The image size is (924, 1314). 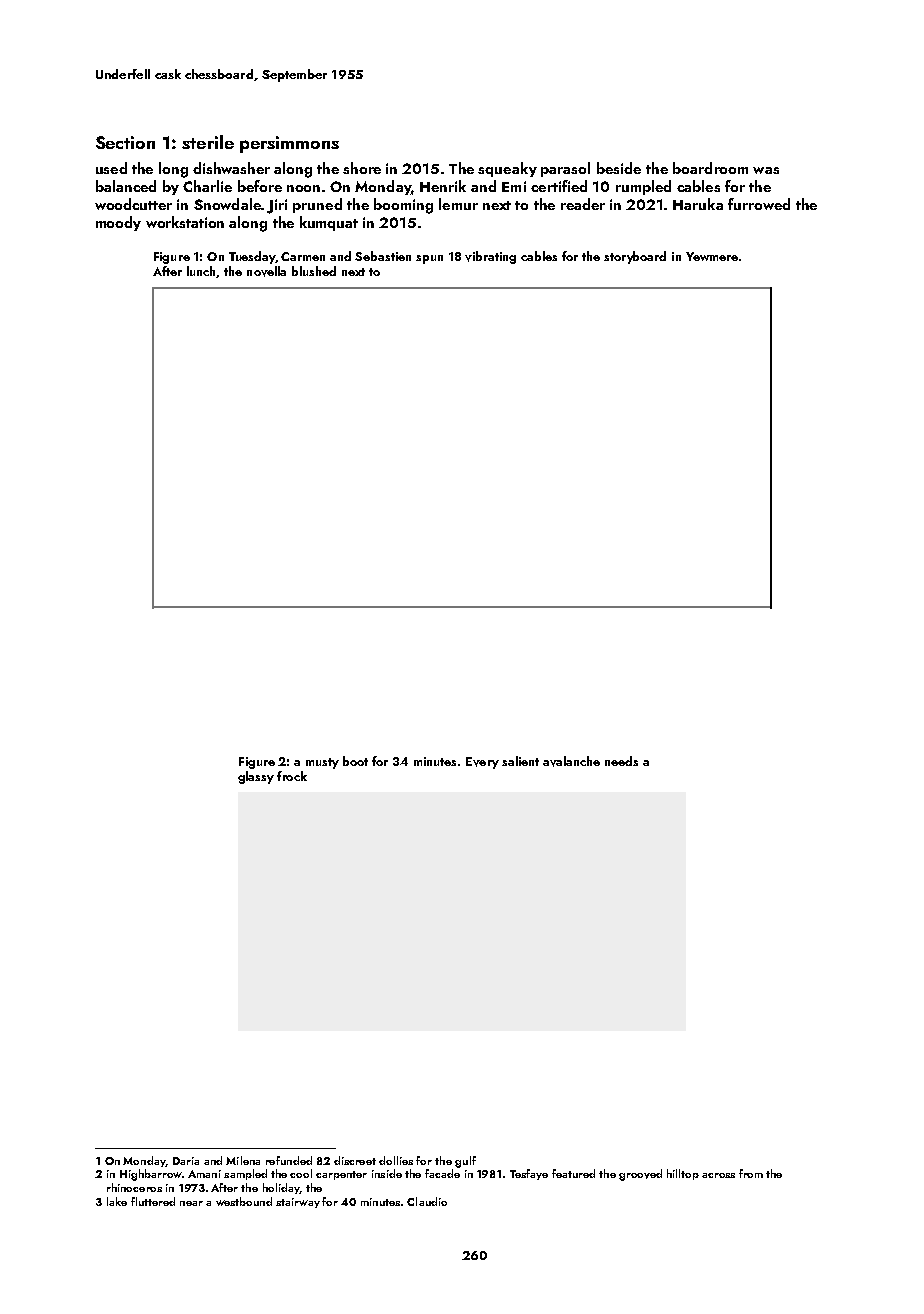 I want to click on glassy, so click(x=256, y=777).
